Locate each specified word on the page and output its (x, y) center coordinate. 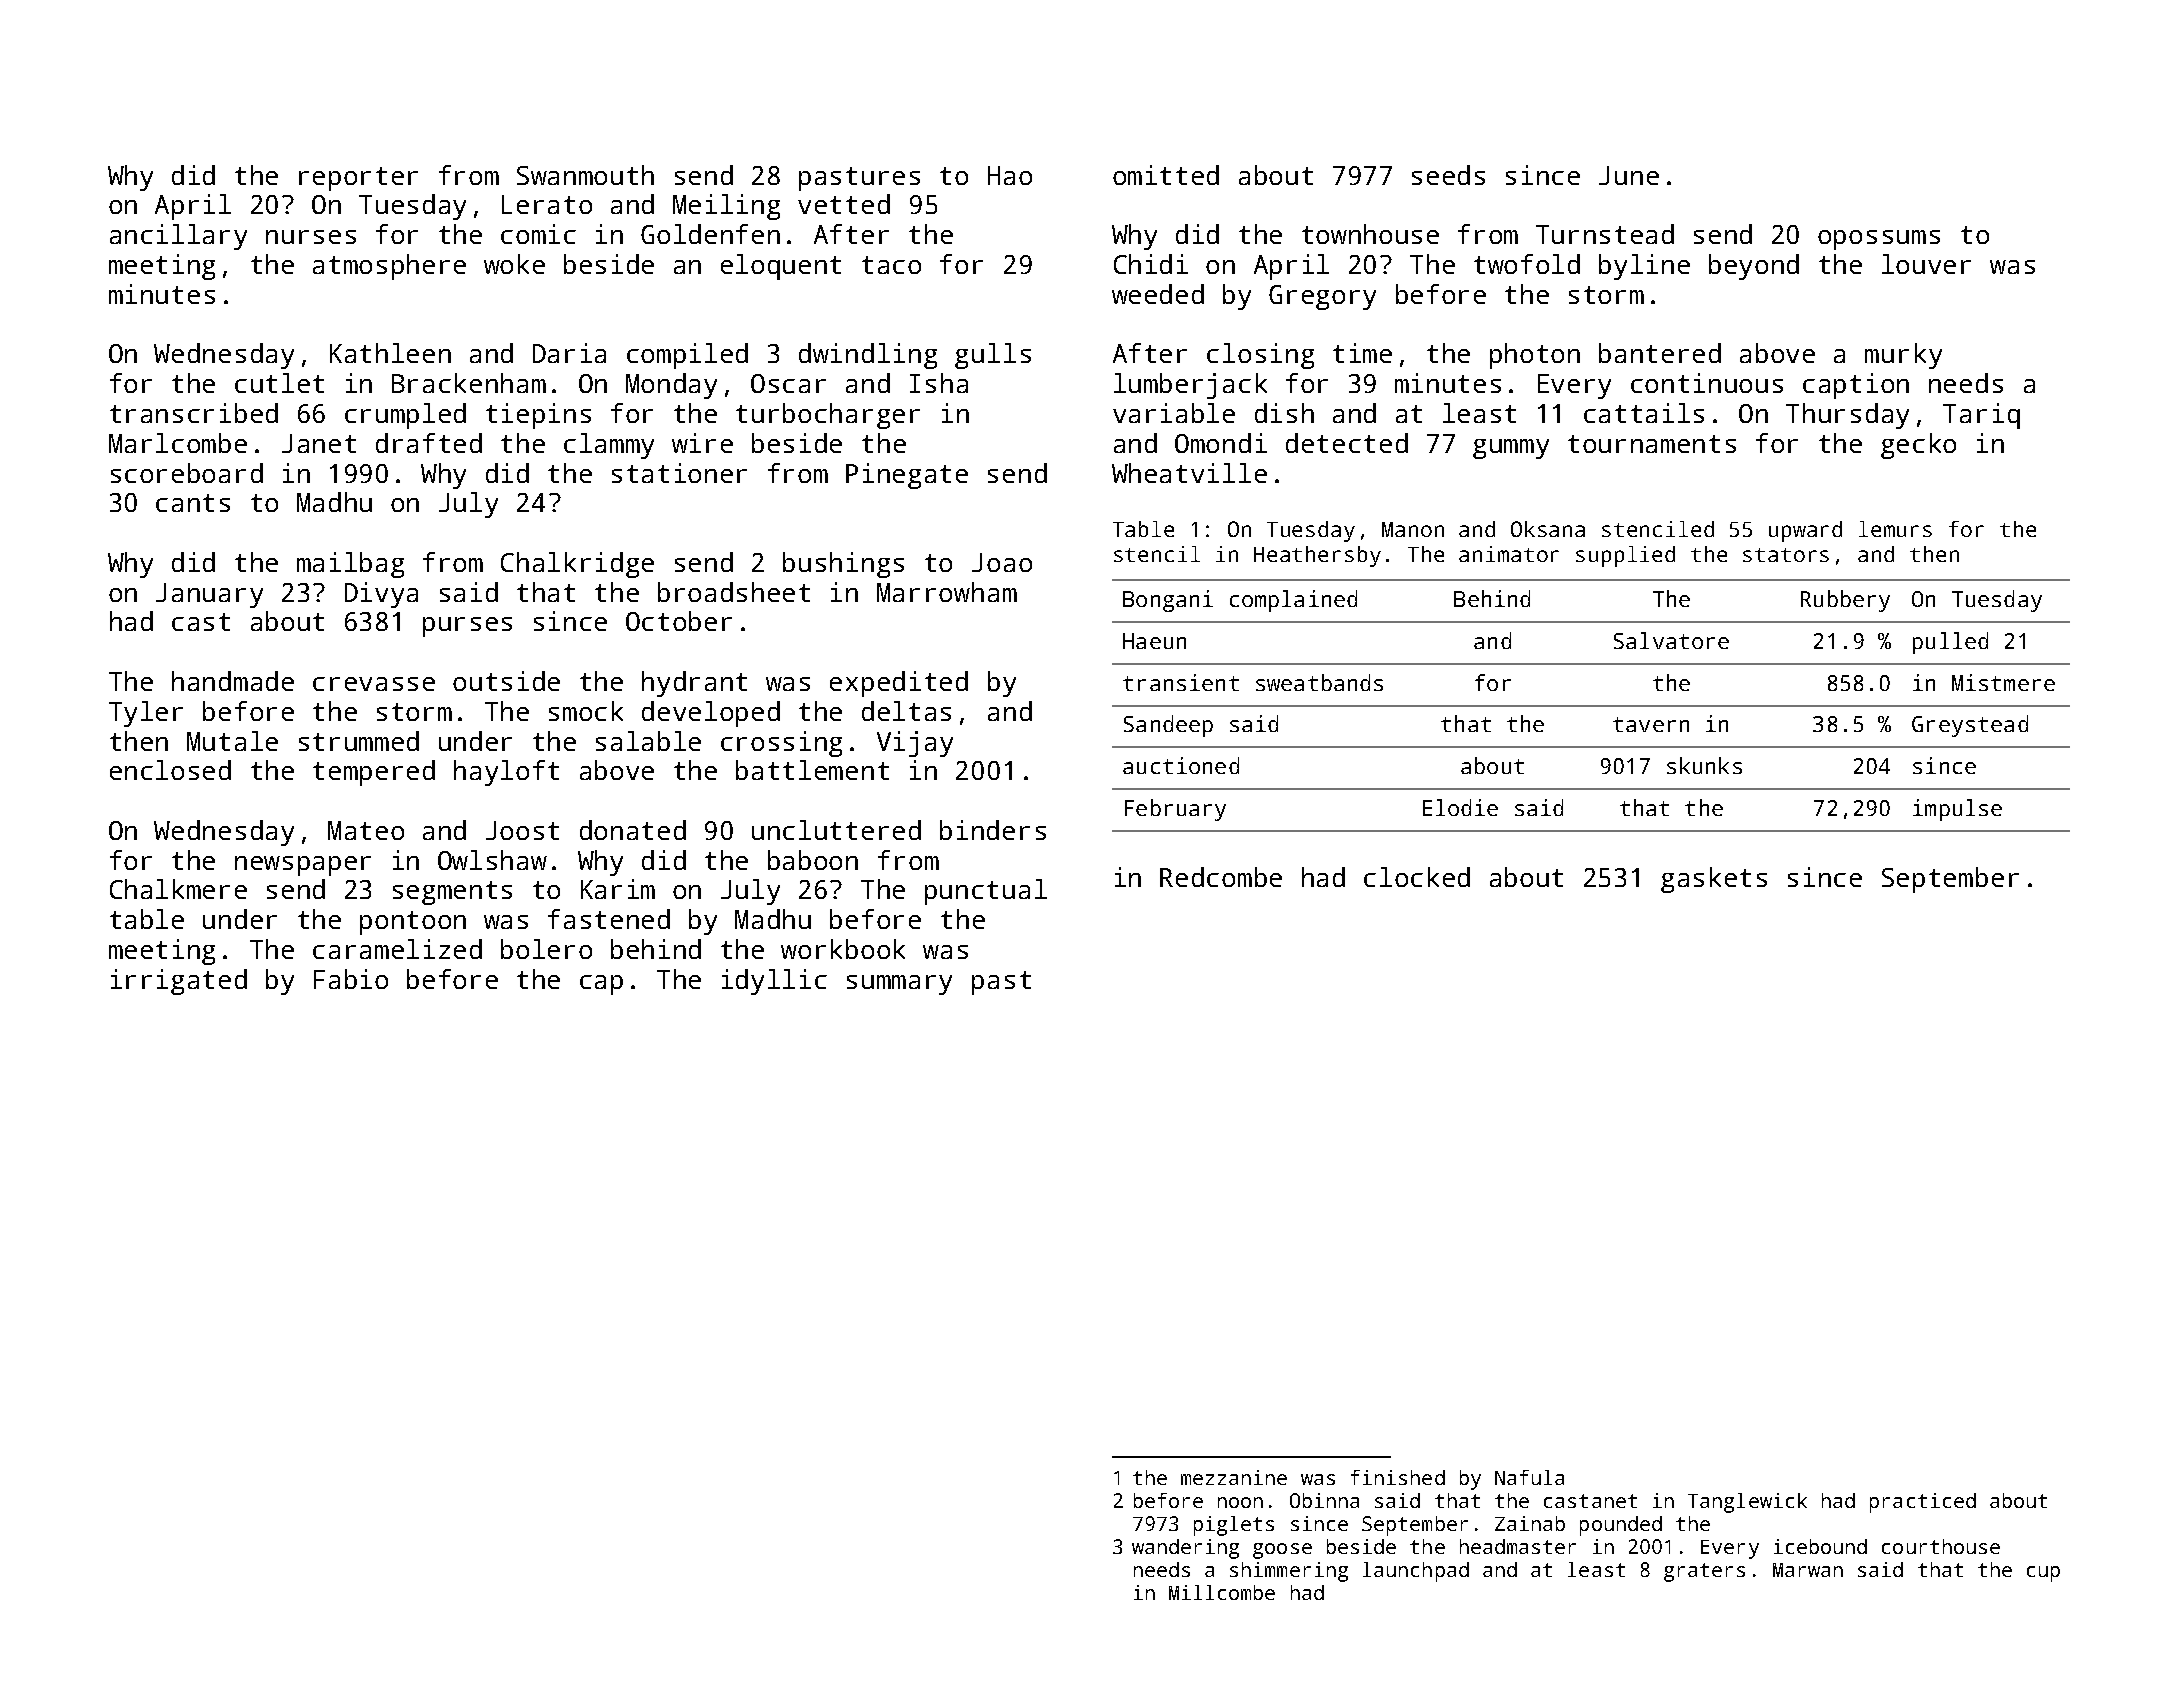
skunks (1704, 765)
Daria (569, 353)
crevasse (374, 684)
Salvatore (1671, 640)
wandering (1185, 1549)
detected (1347, 443)
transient (1181, 682)
